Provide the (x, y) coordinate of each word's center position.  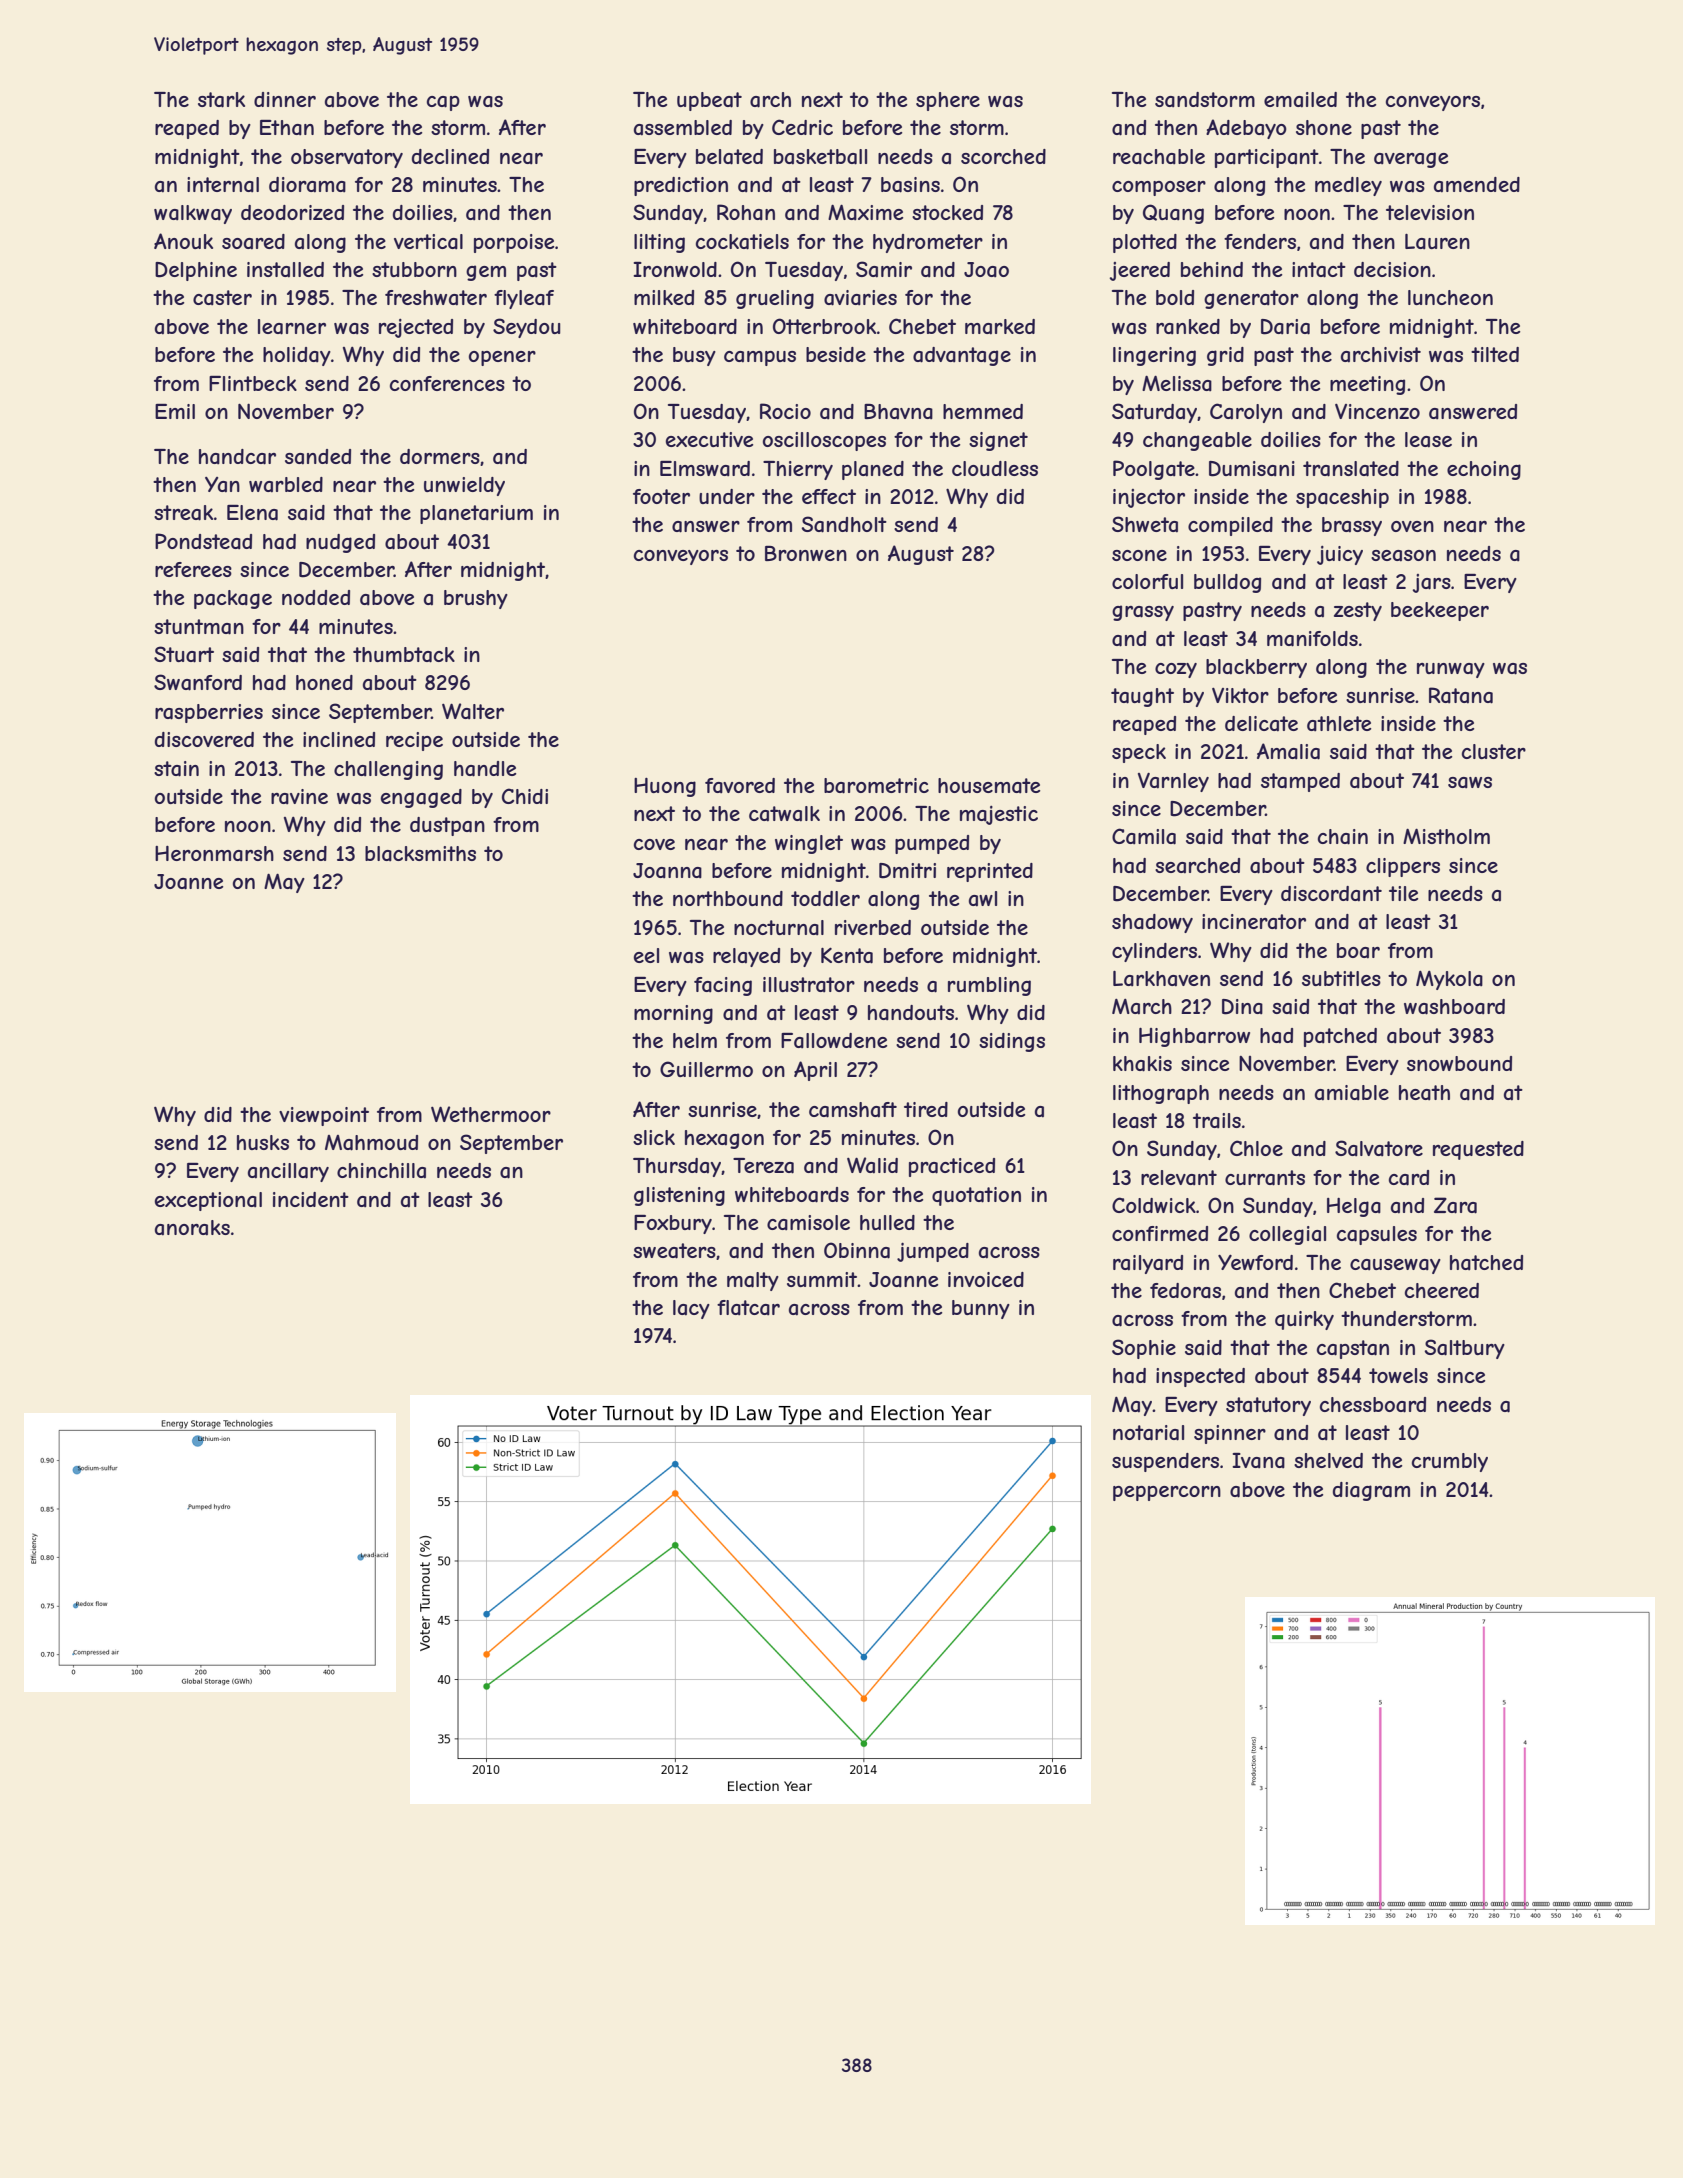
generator (1251, 299)
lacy (691, 1309)
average (1411, 160)
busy (694, 356)
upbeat (709, 101)
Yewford (1255, 1262)
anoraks (192, 1228)
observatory (347, 158)
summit (822, 1279)
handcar (237, 457)
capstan (1353, 1349)
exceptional (208, 1201)
